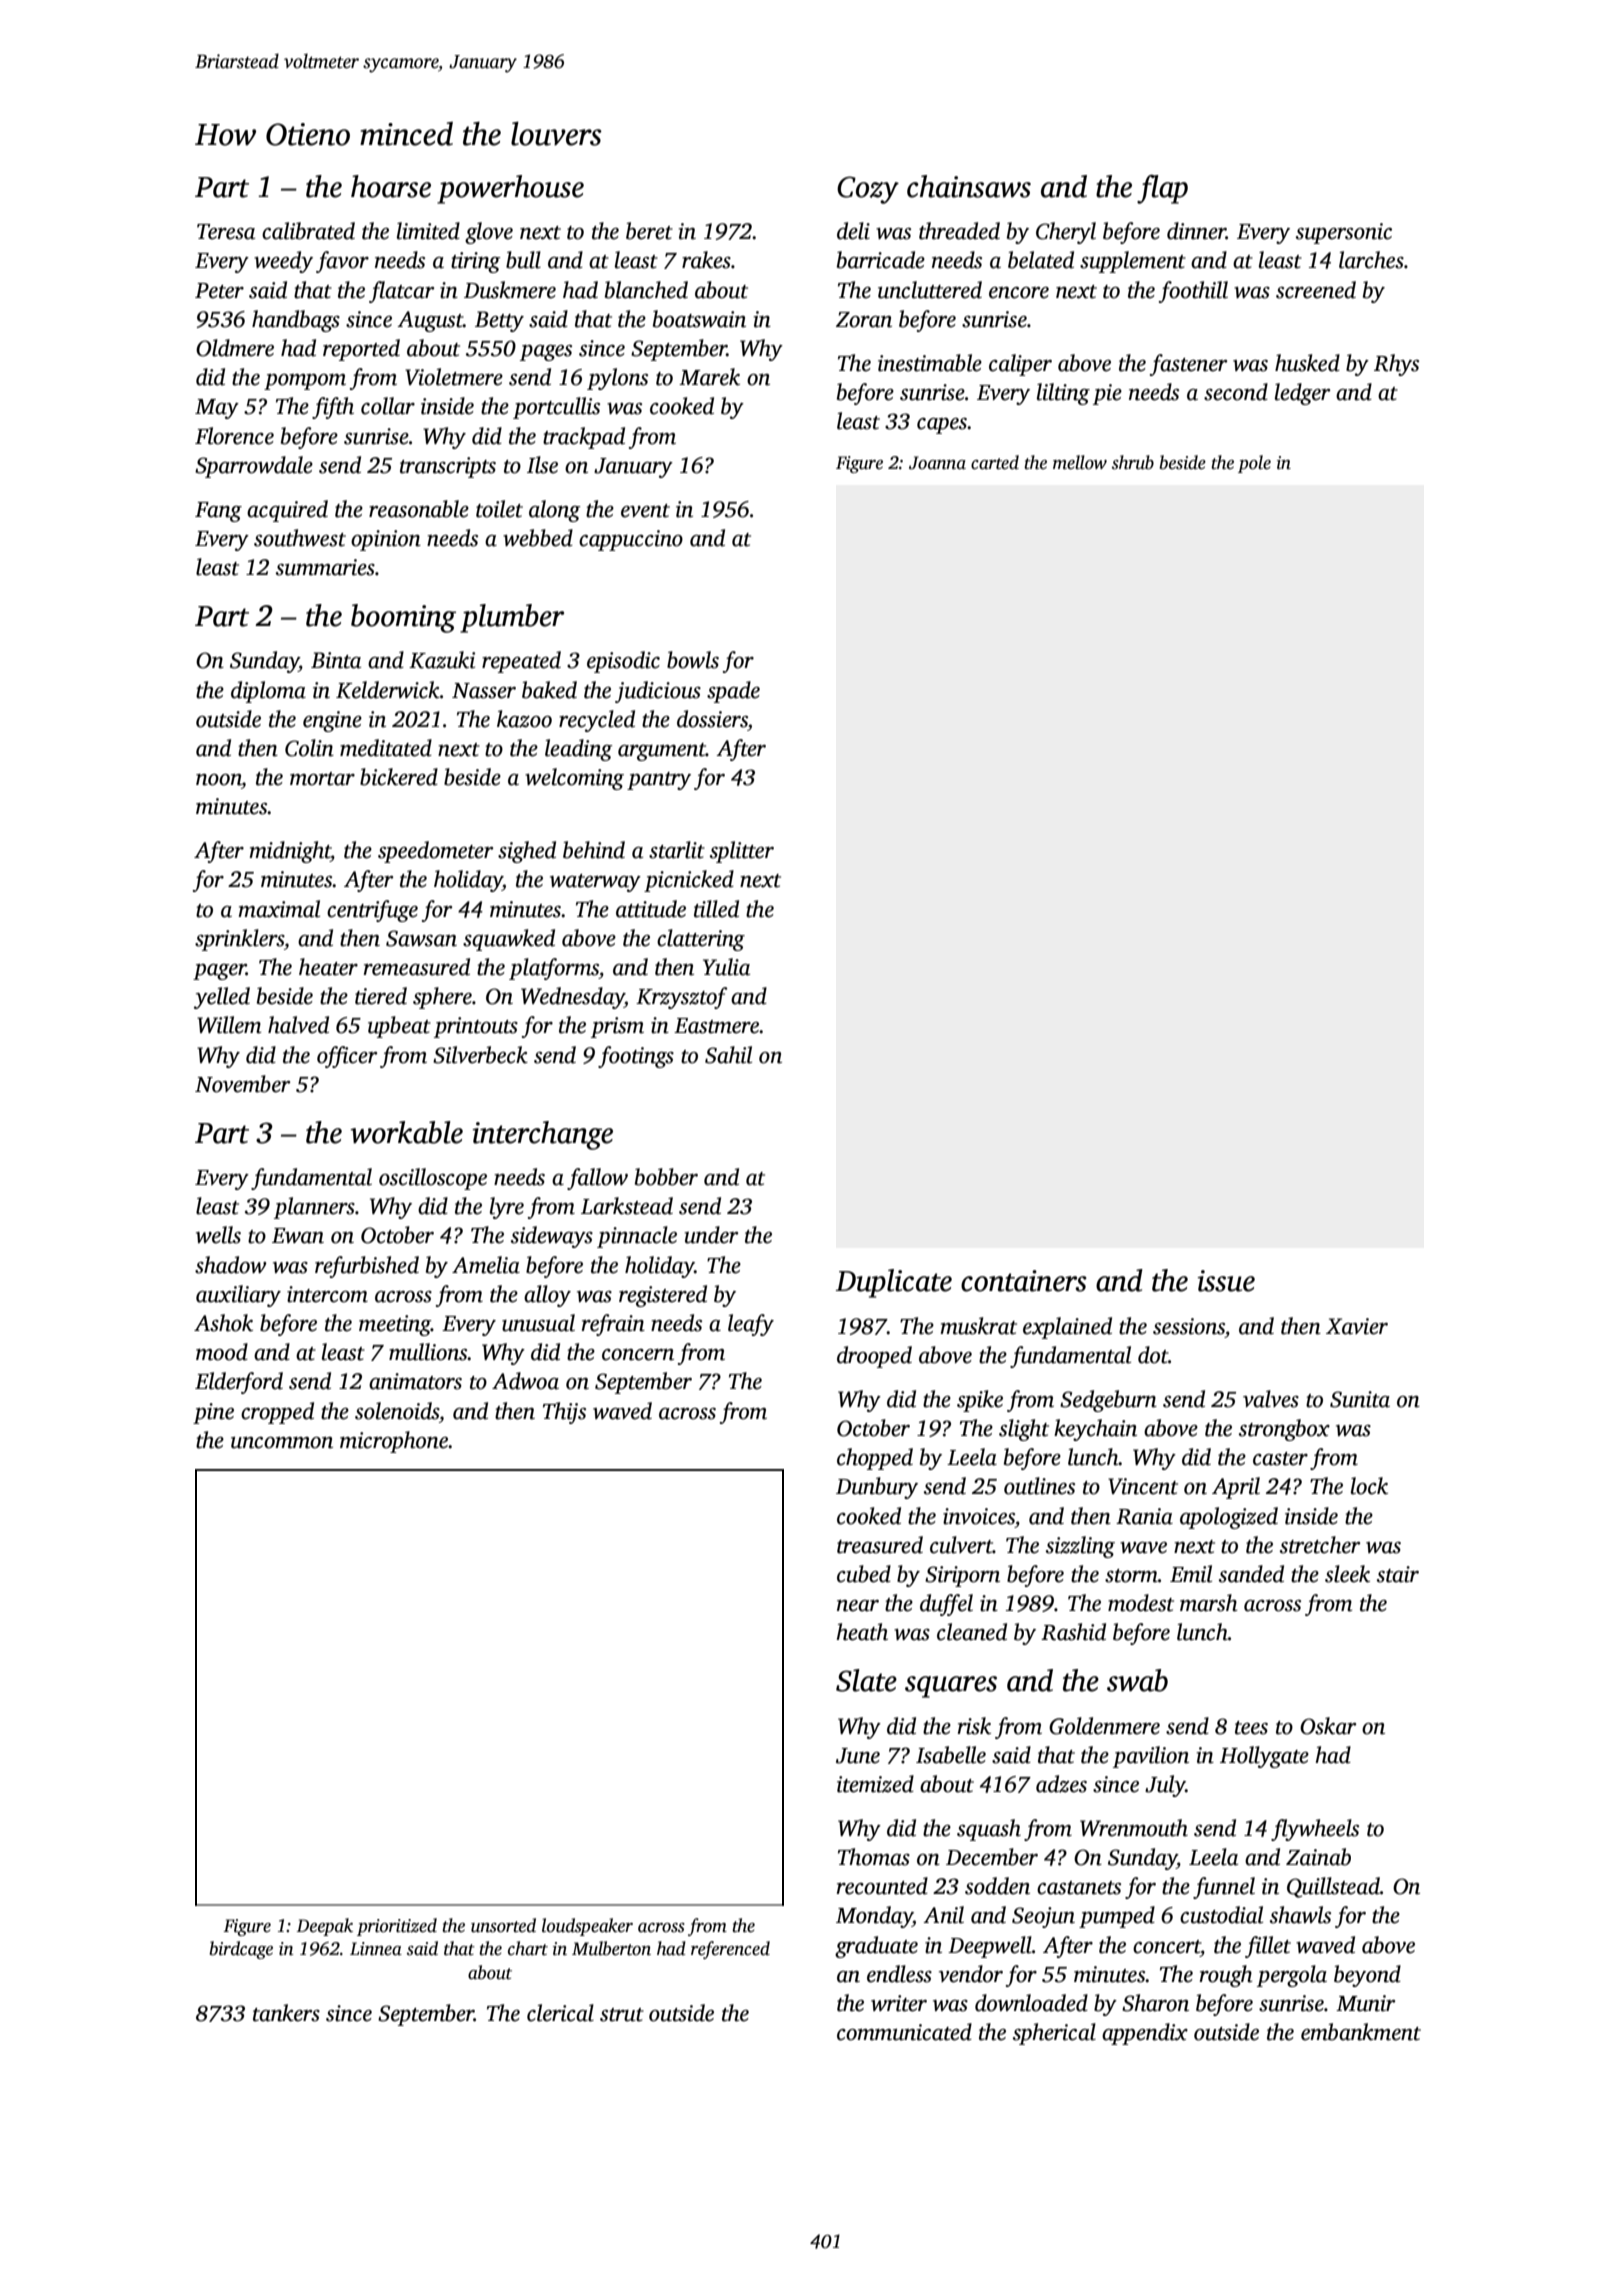  What do you see at coordinates (969, 186) in the screenshot?
I see `chainsaws` at bounding box center [969, 186].
